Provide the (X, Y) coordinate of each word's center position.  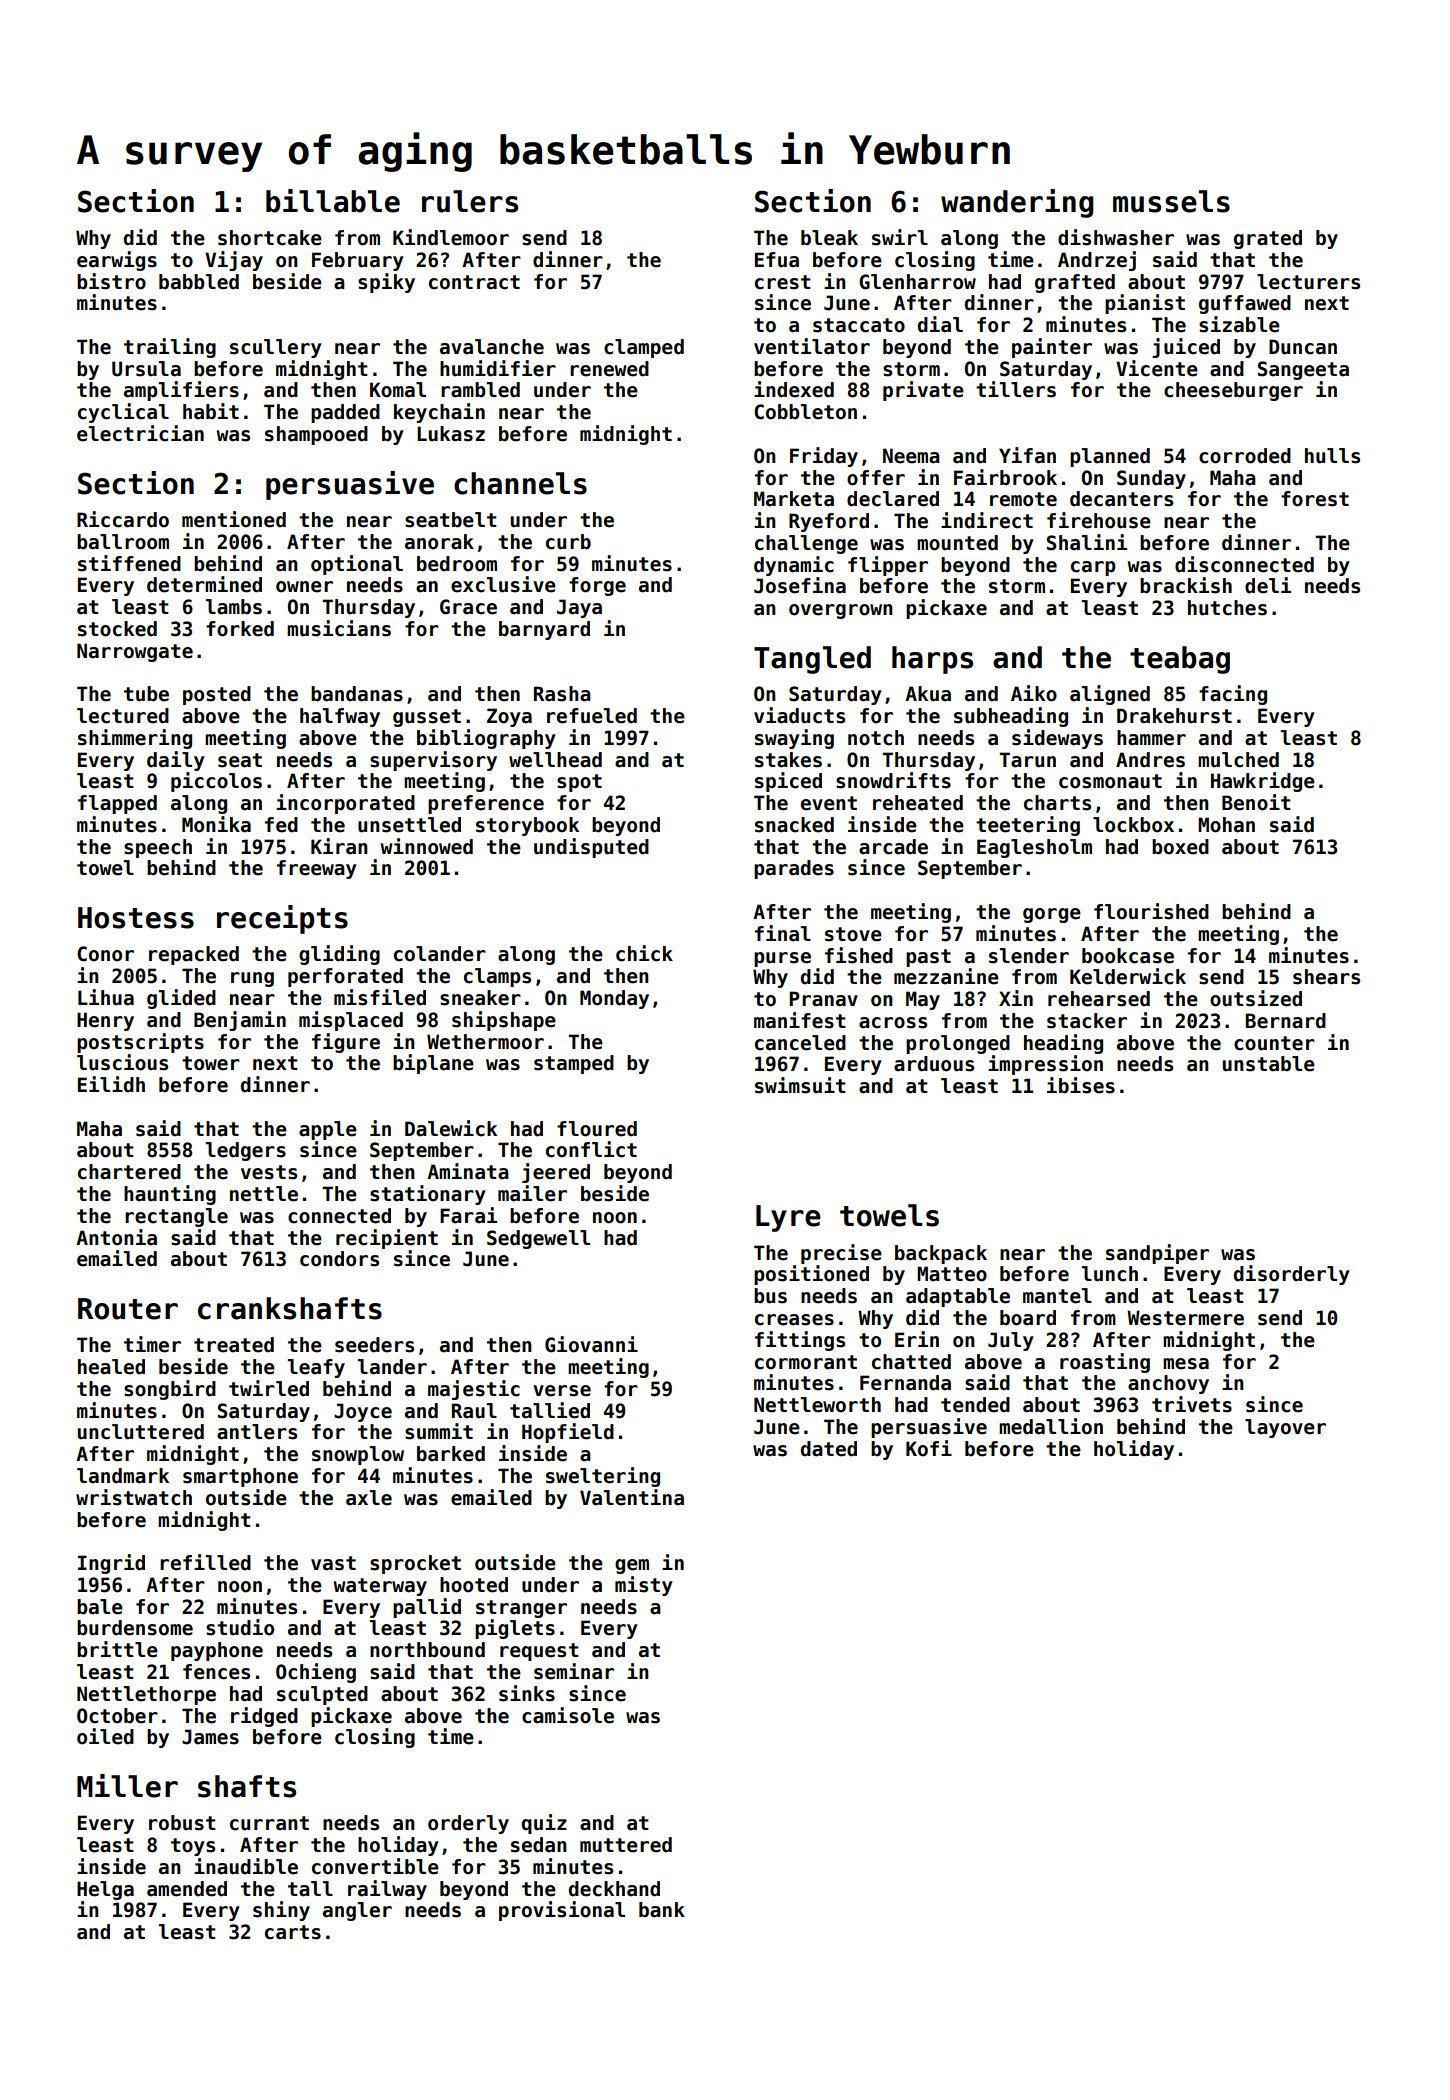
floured (597, 1129)
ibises (1081, 1085)
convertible (375, 1866)
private (923, 391)
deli (1268, 585)
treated (234, 1345)
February (358, 261)
